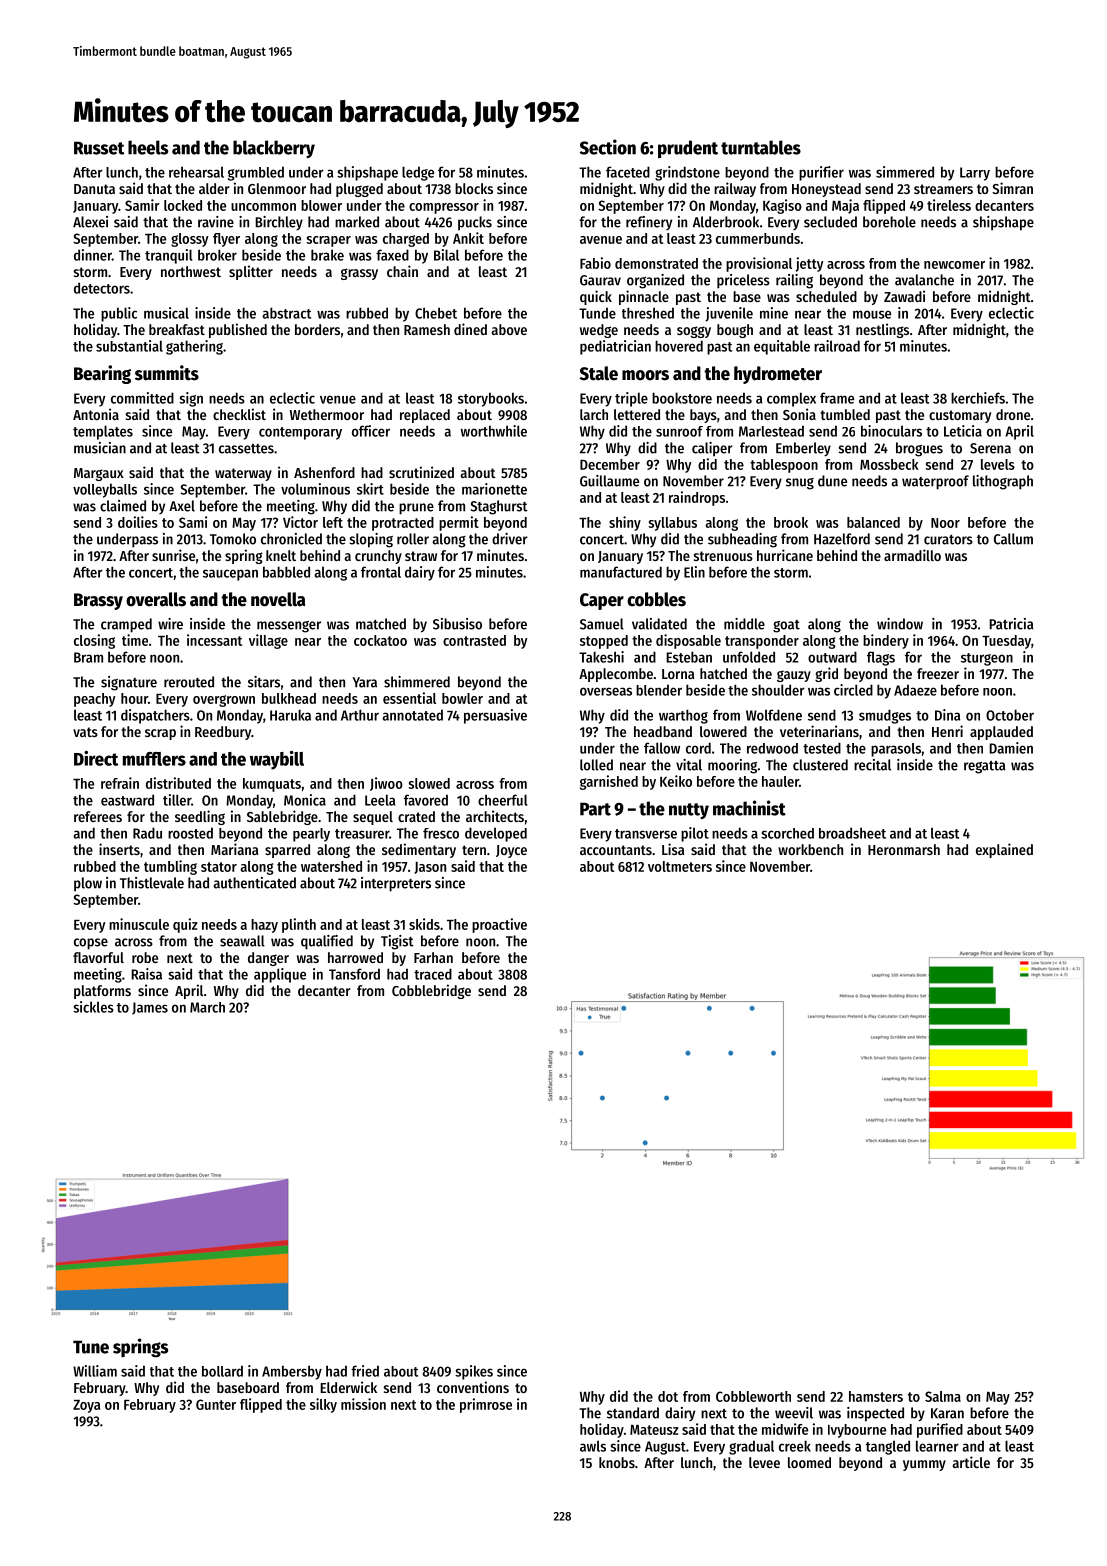 The image size is (1107, 1566). What do you see at coordinates (1003, 482) in the document?
I see `lithograph` at bounding box center [1003, 482].
